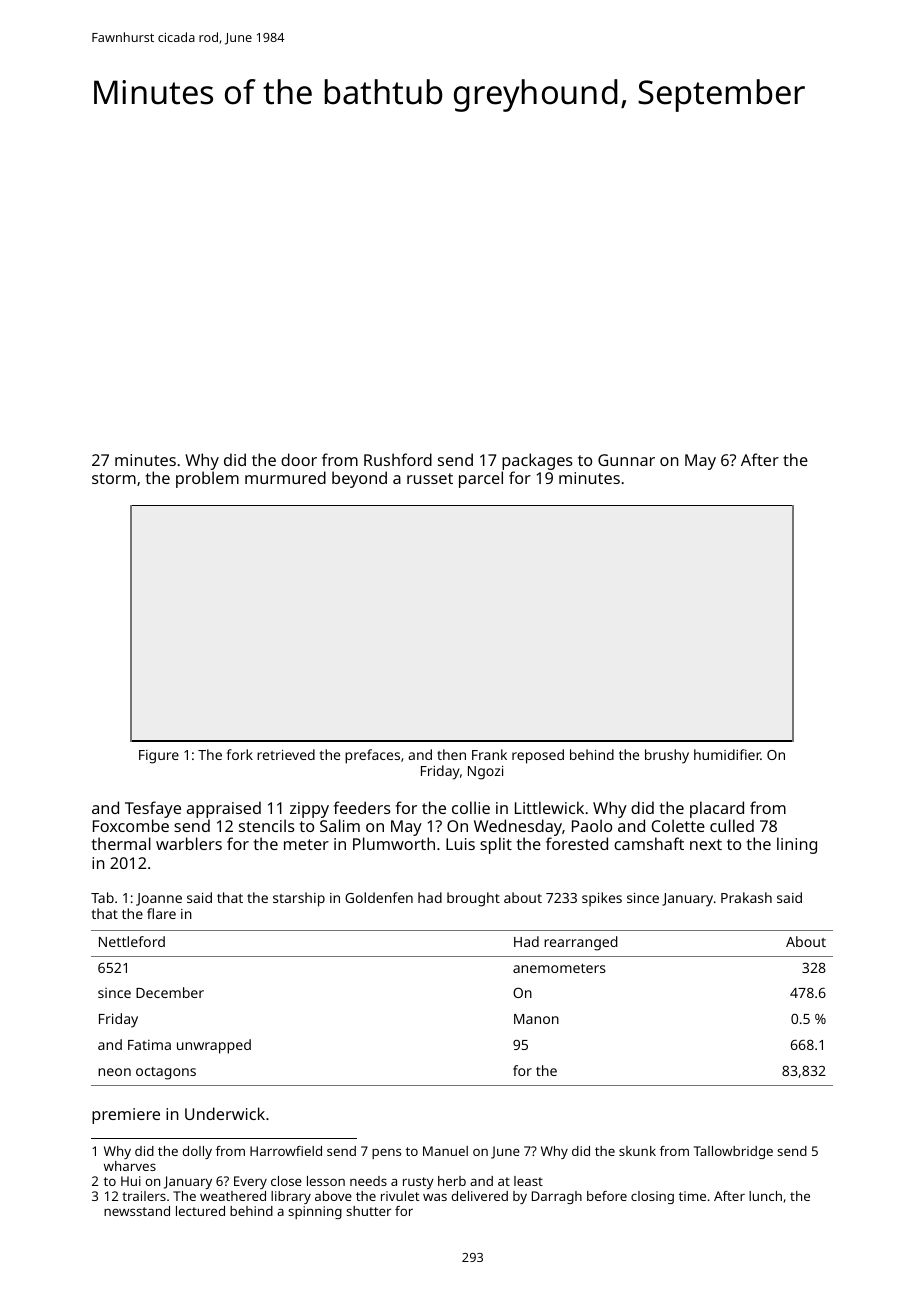 Image resolution: width=924 pixels, height=1308 pixels. Describe the element at coordinates (435, 1197) in the page. I see `was` at that location.
